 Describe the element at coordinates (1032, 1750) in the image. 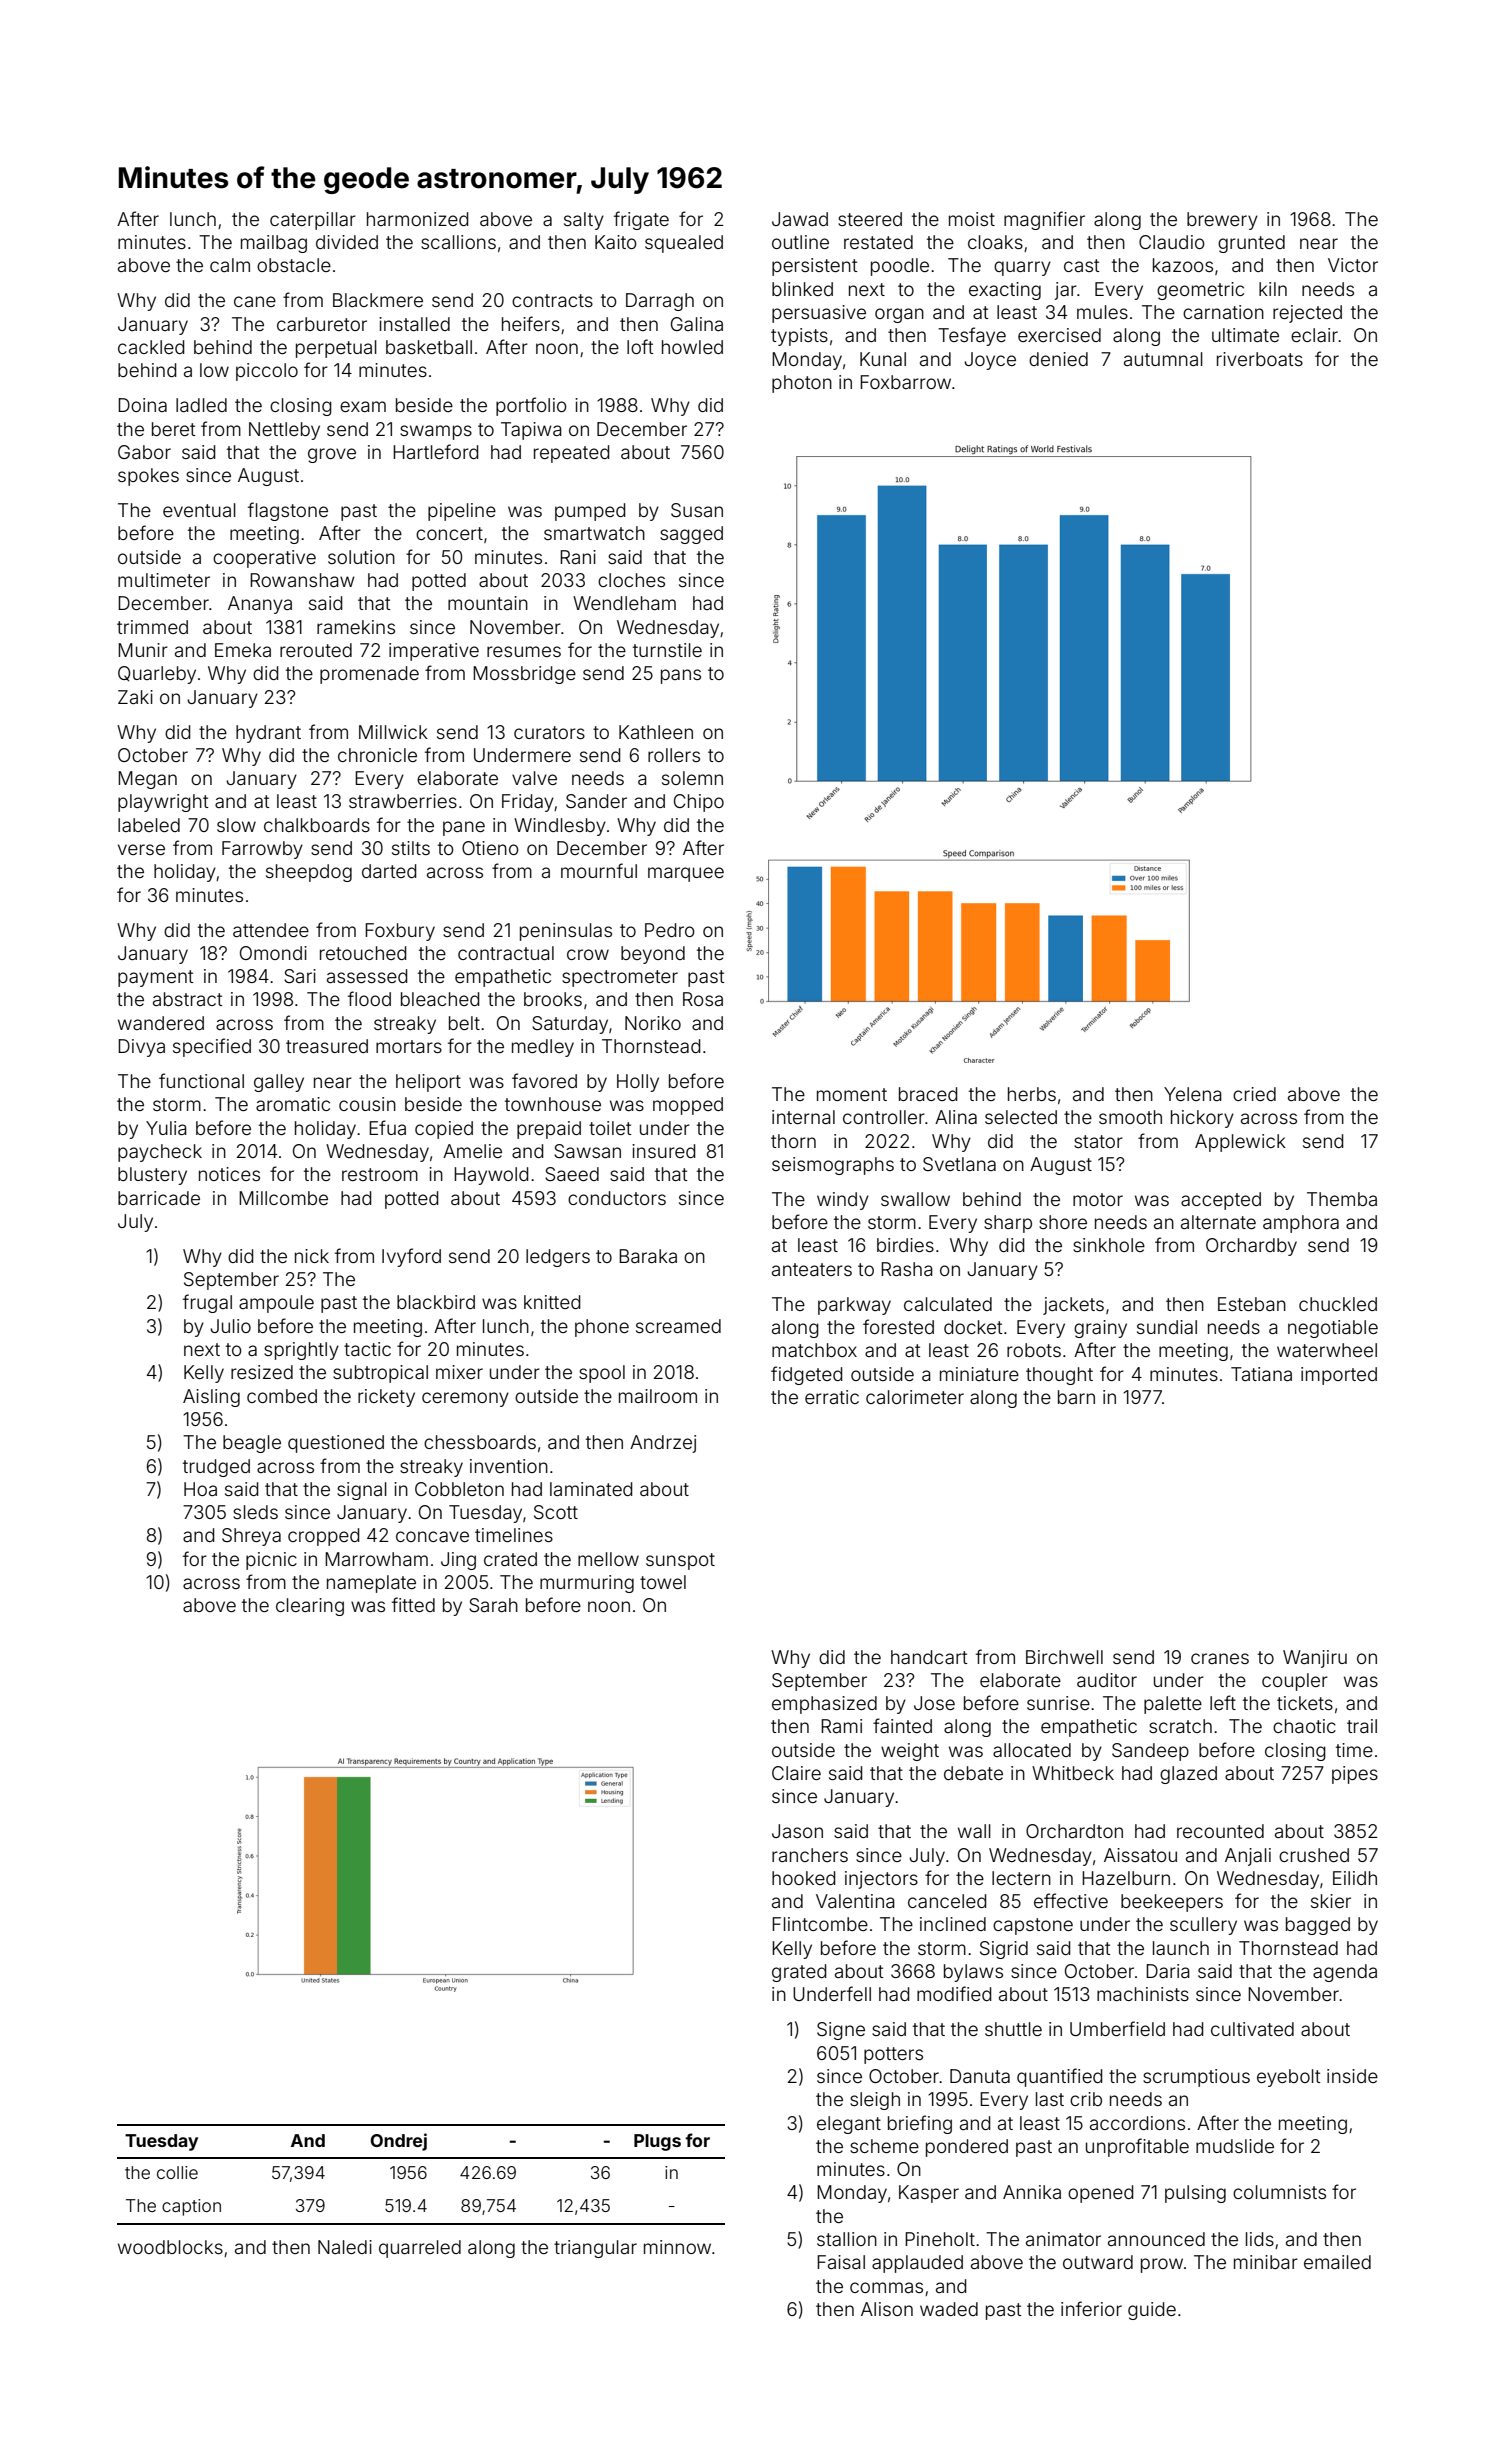

I see `allocated` at that location.
